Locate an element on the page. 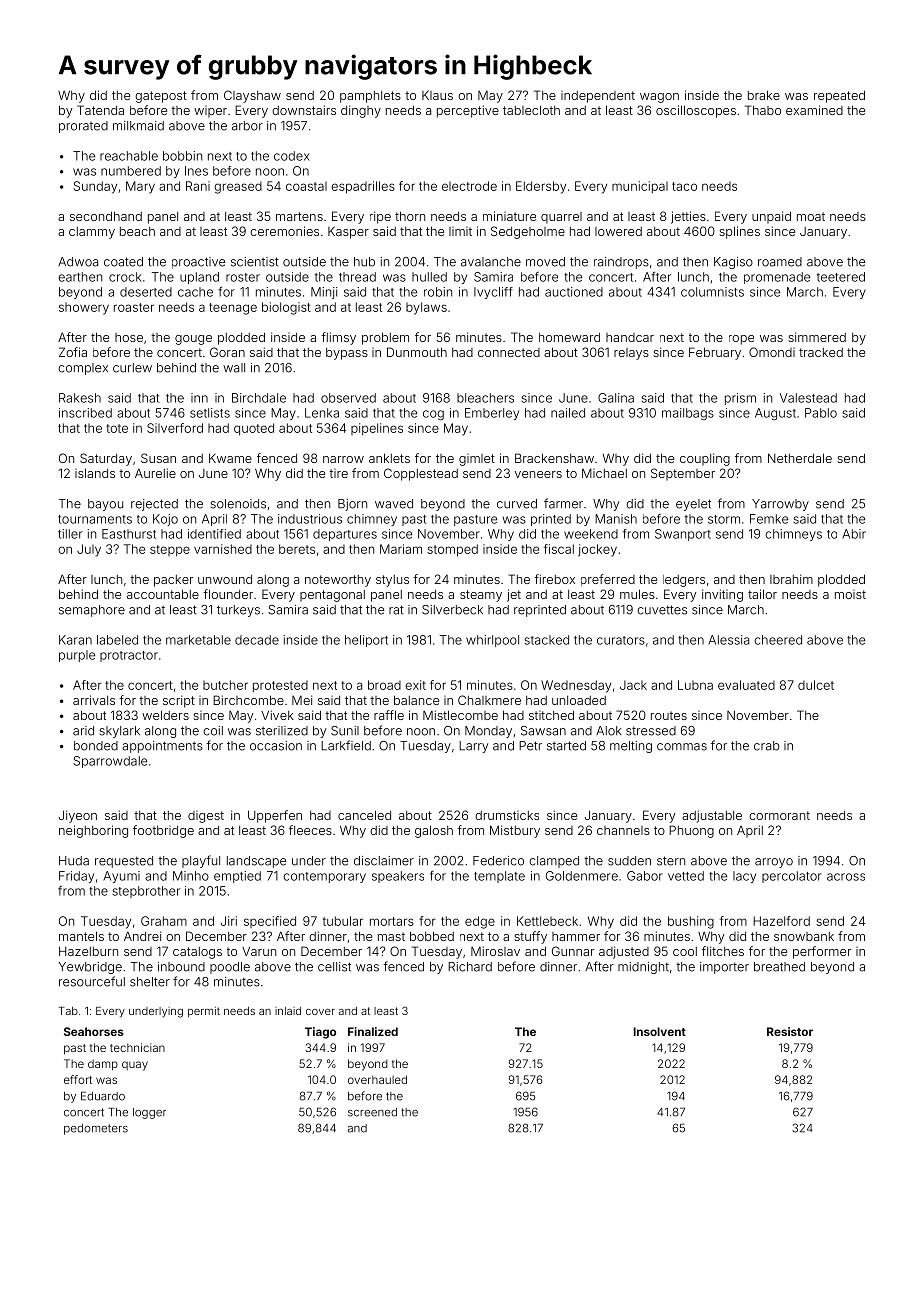 This image has width=924, height=1308. observed is located at coordinates (348, 398).
